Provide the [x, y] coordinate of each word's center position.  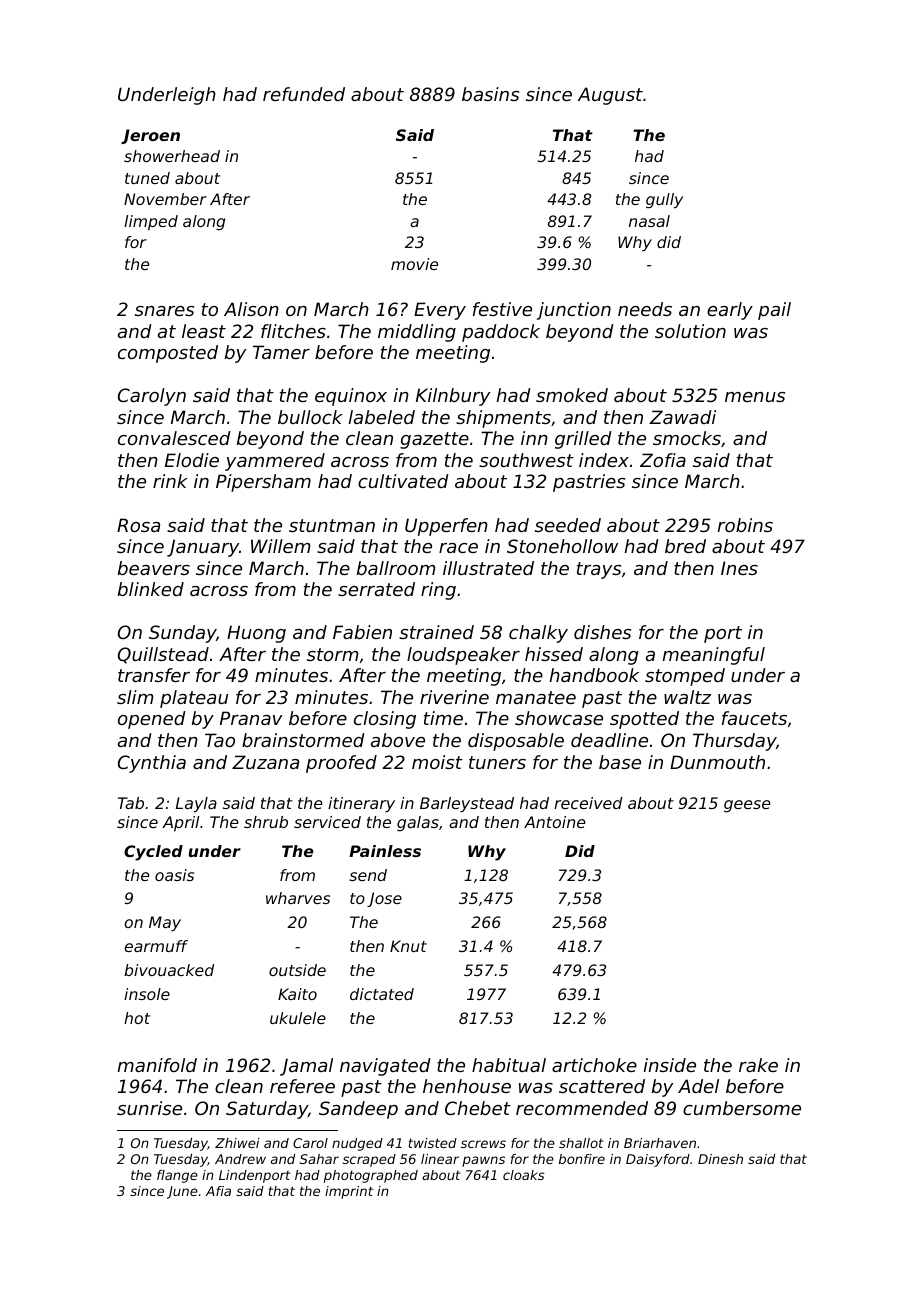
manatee [536, 697]
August [610, 96]
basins [490, 94]
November [165, 199]
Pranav [251, 718]
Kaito [297, 994]
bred [685, 546]
